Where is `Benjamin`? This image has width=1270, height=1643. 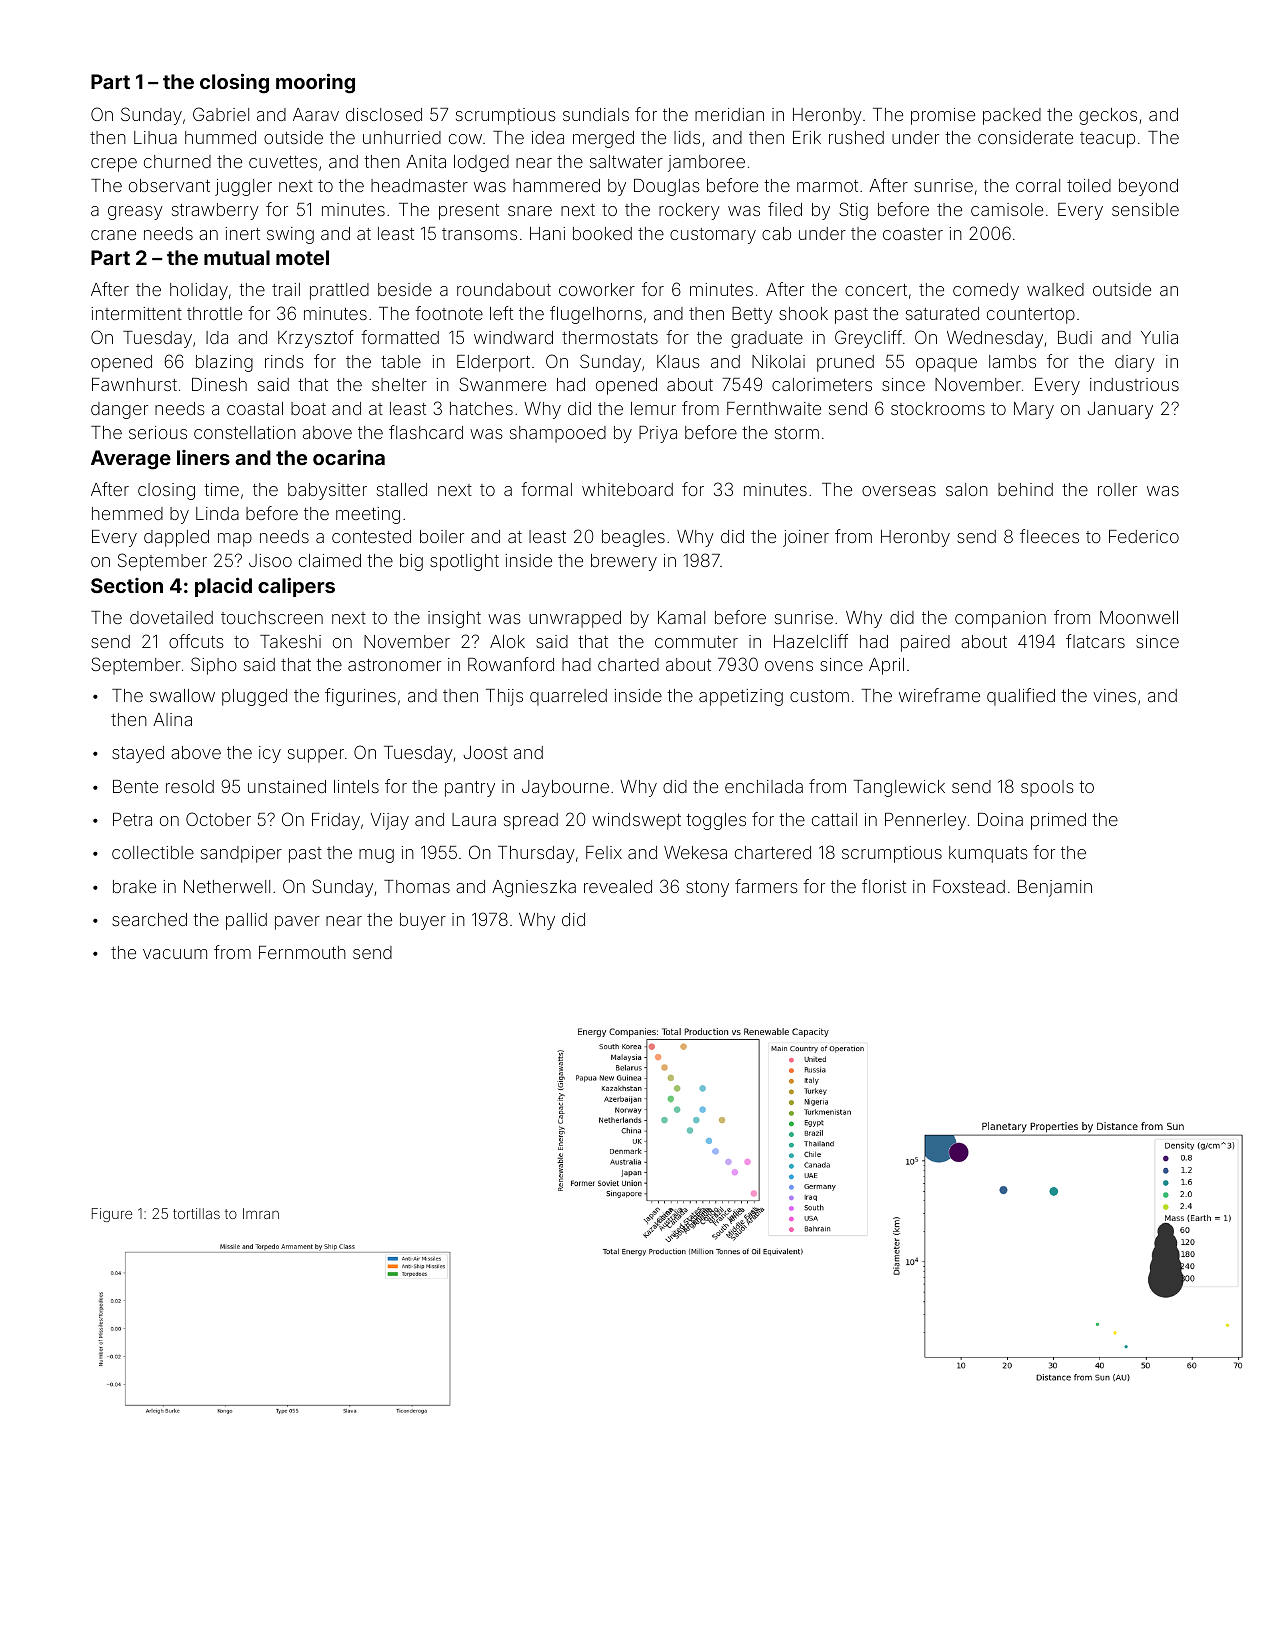
Benjamin is located at coordinates (1055, 888).
